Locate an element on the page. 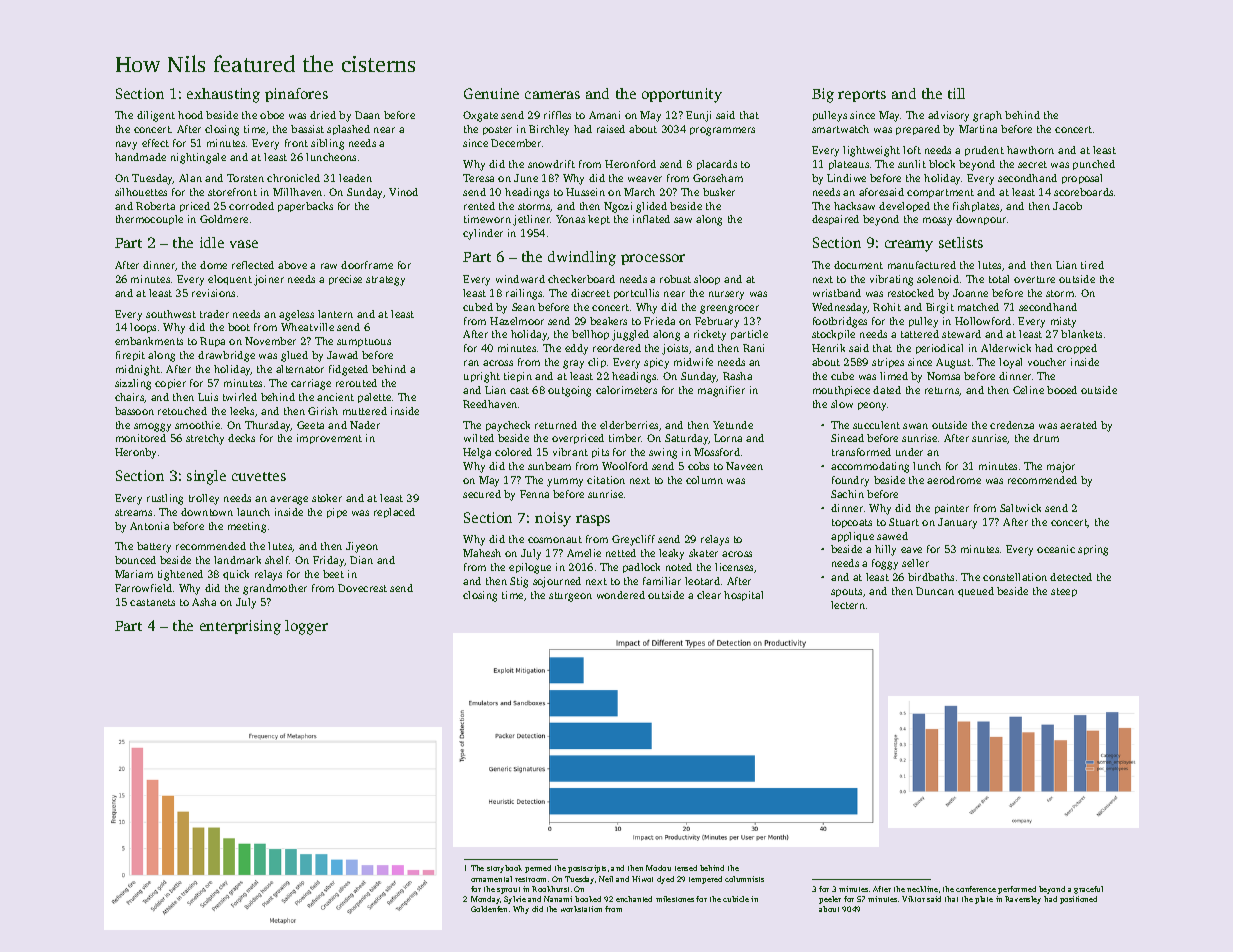 Image resolution: width=1233 pixels, height=952 pixels. monitored is located at coordinates (141, 438).
